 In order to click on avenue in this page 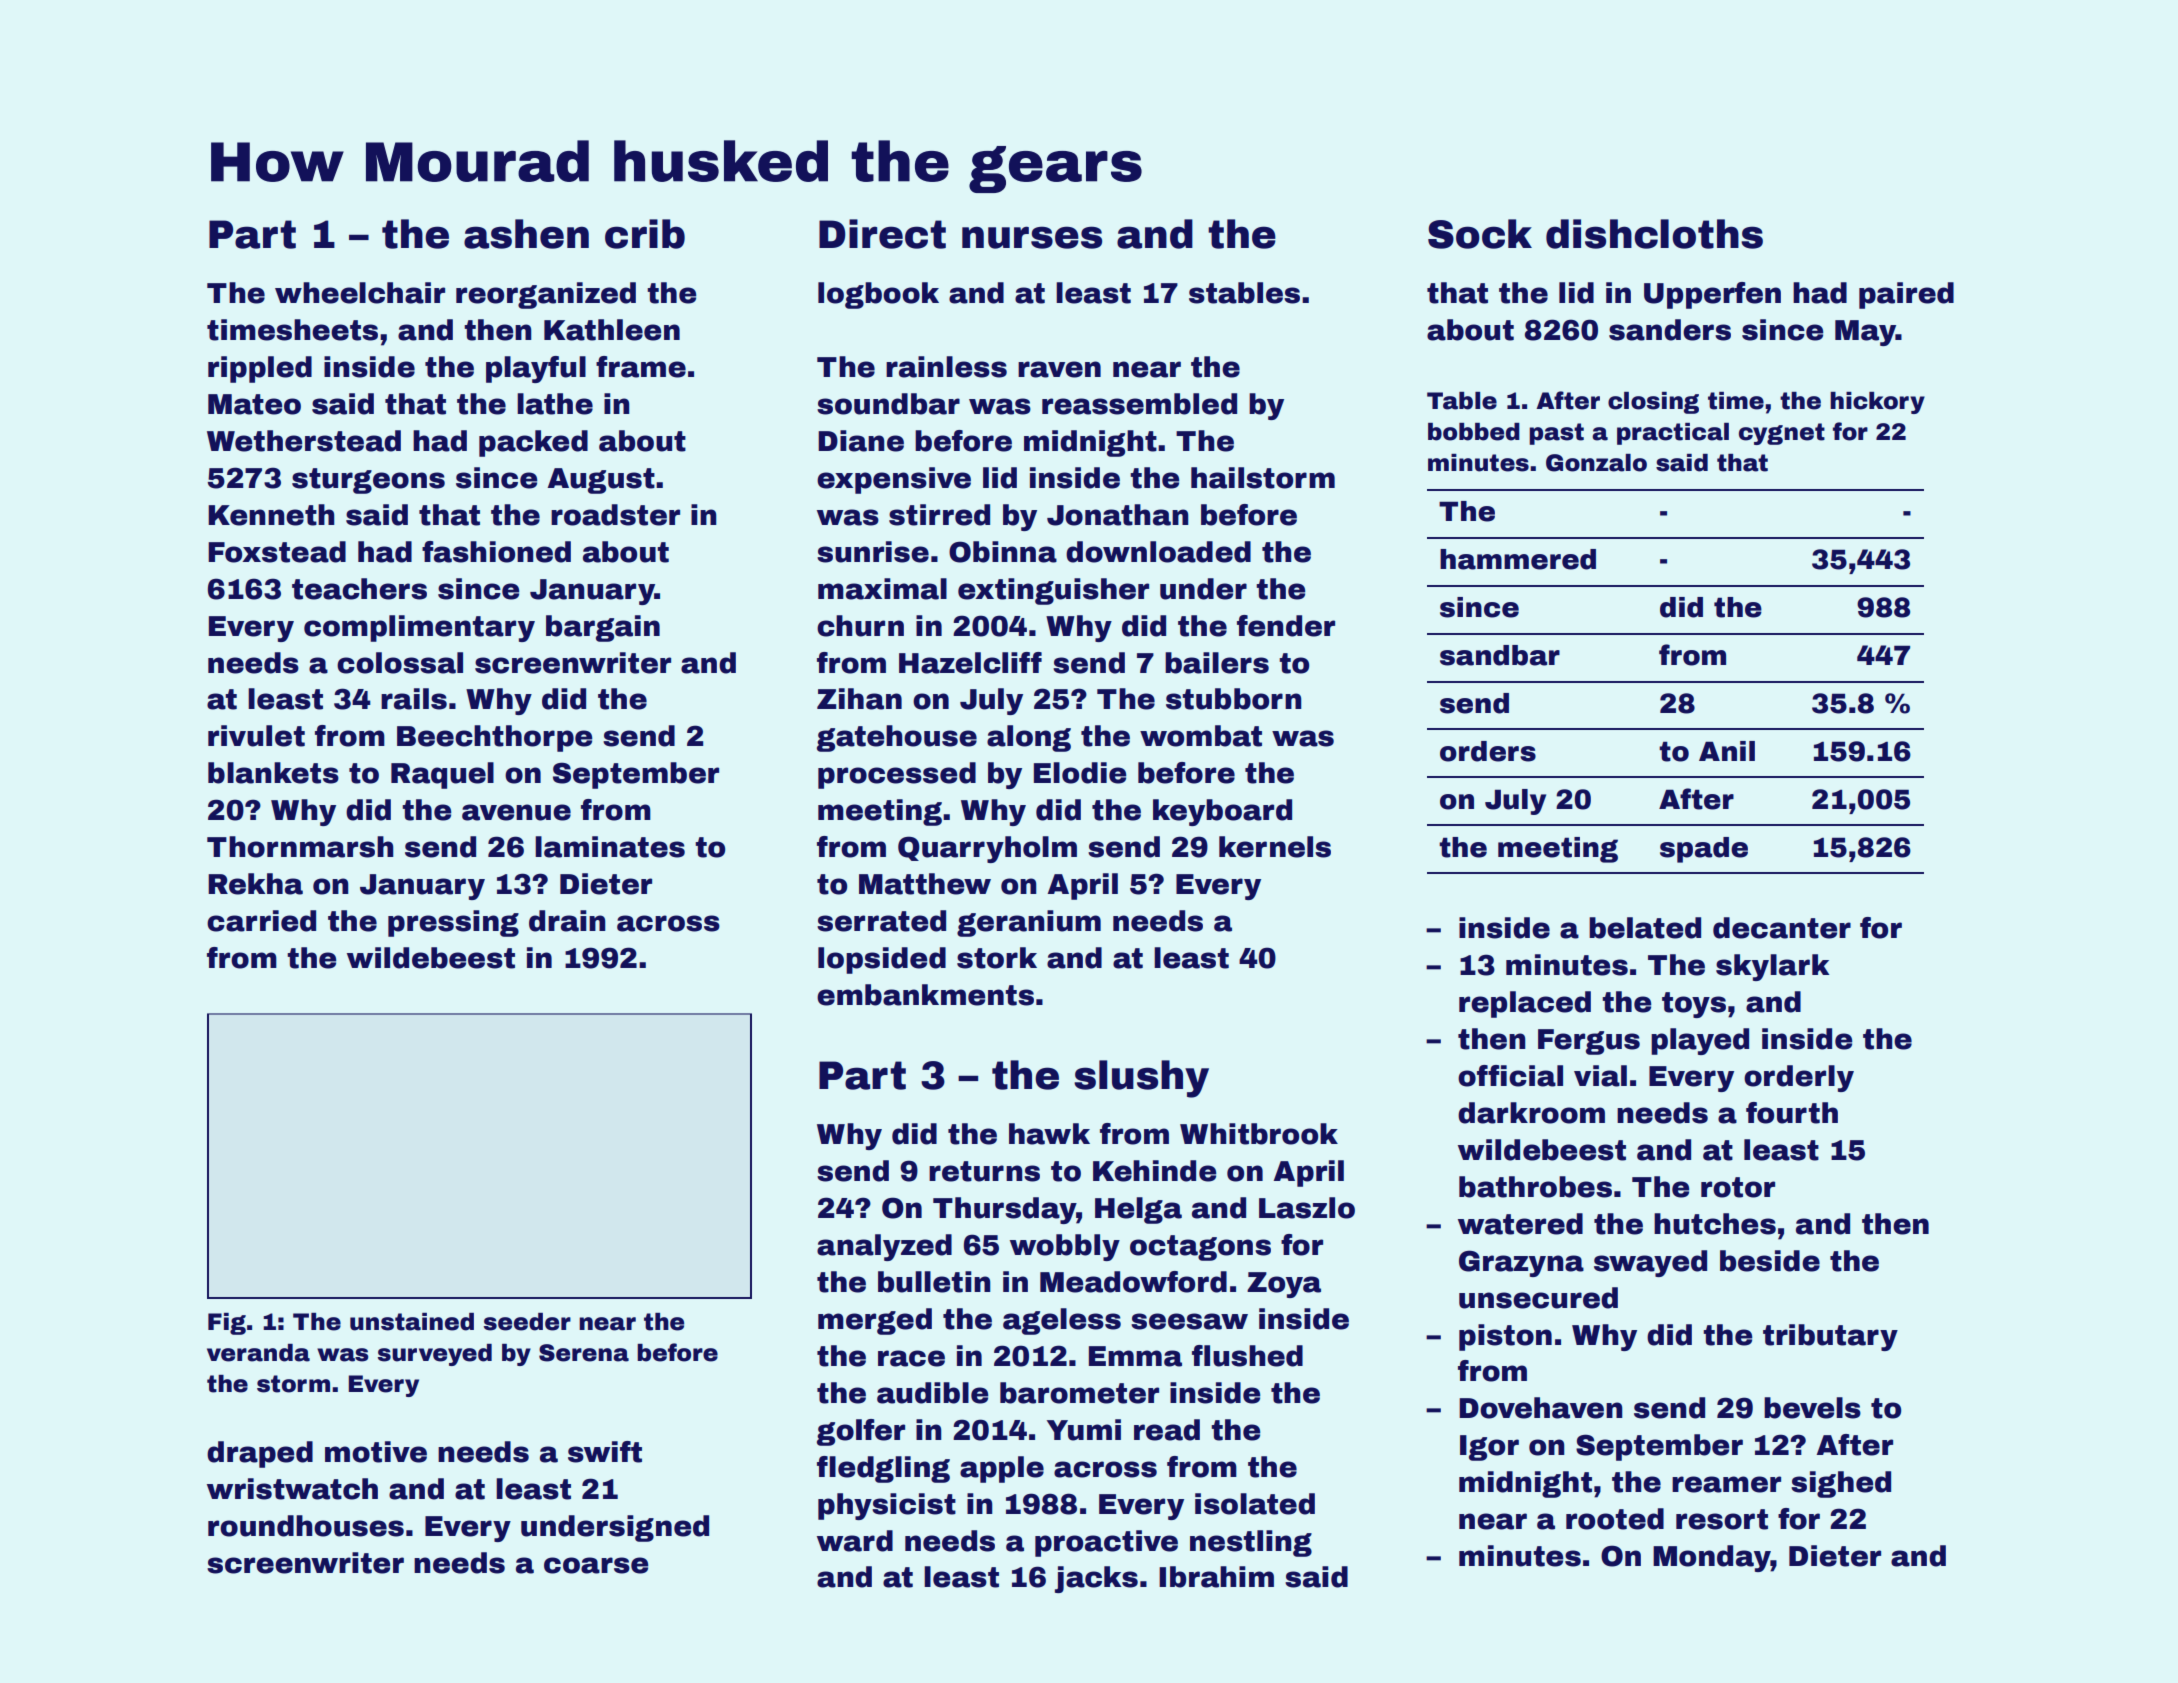, I will do `click(516, 812)`.
